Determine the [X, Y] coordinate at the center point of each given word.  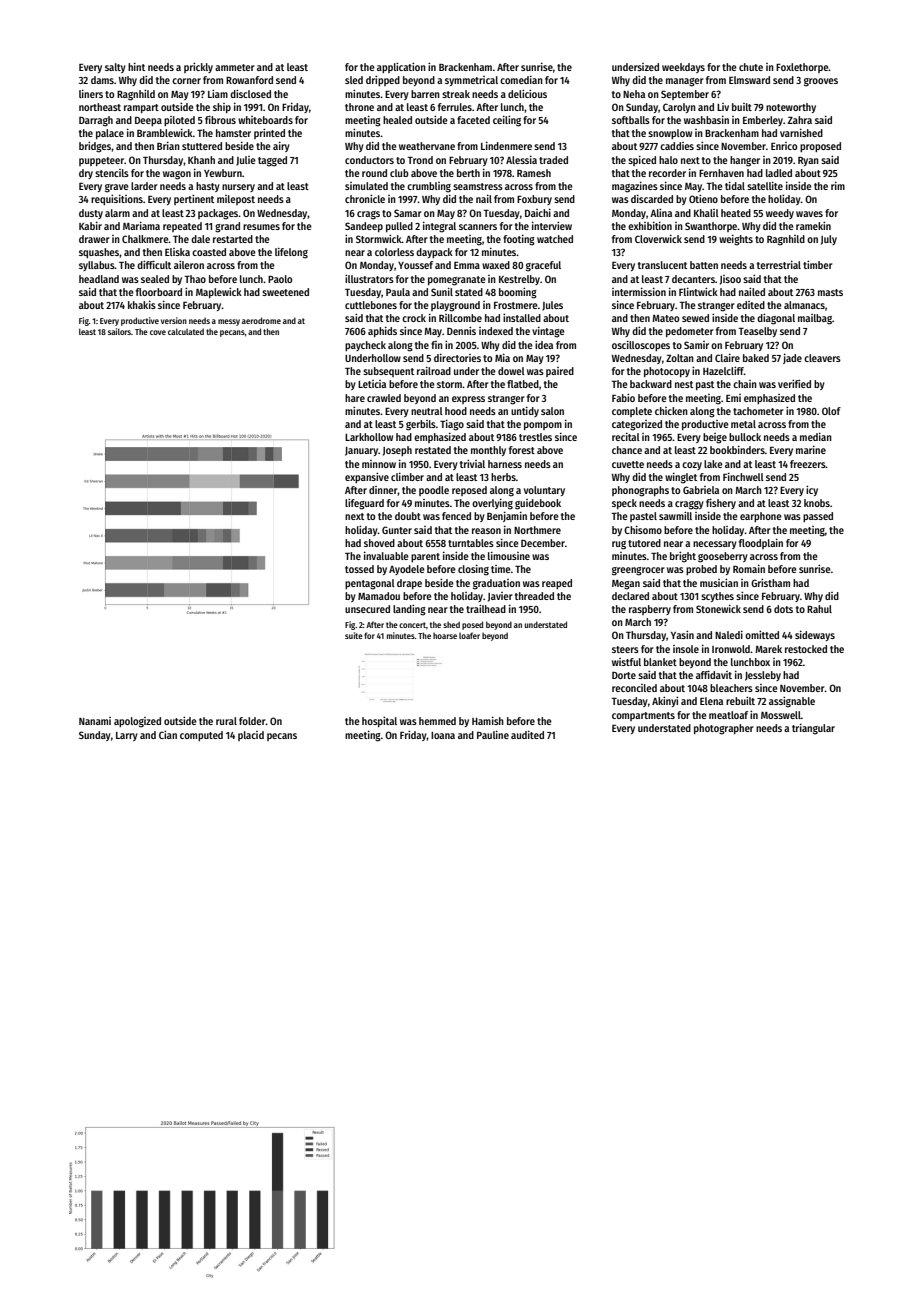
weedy [780, 214]
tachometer [758, 411]
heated [736, 213]
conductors [369, 160]
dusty [91, 214]
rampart [141, 108]
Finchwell [743, 476]
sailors [119, 331]
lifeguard [364, 504]
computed [201, 736]
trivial [472, 463]
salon [552, 411]
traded [553, 160]
